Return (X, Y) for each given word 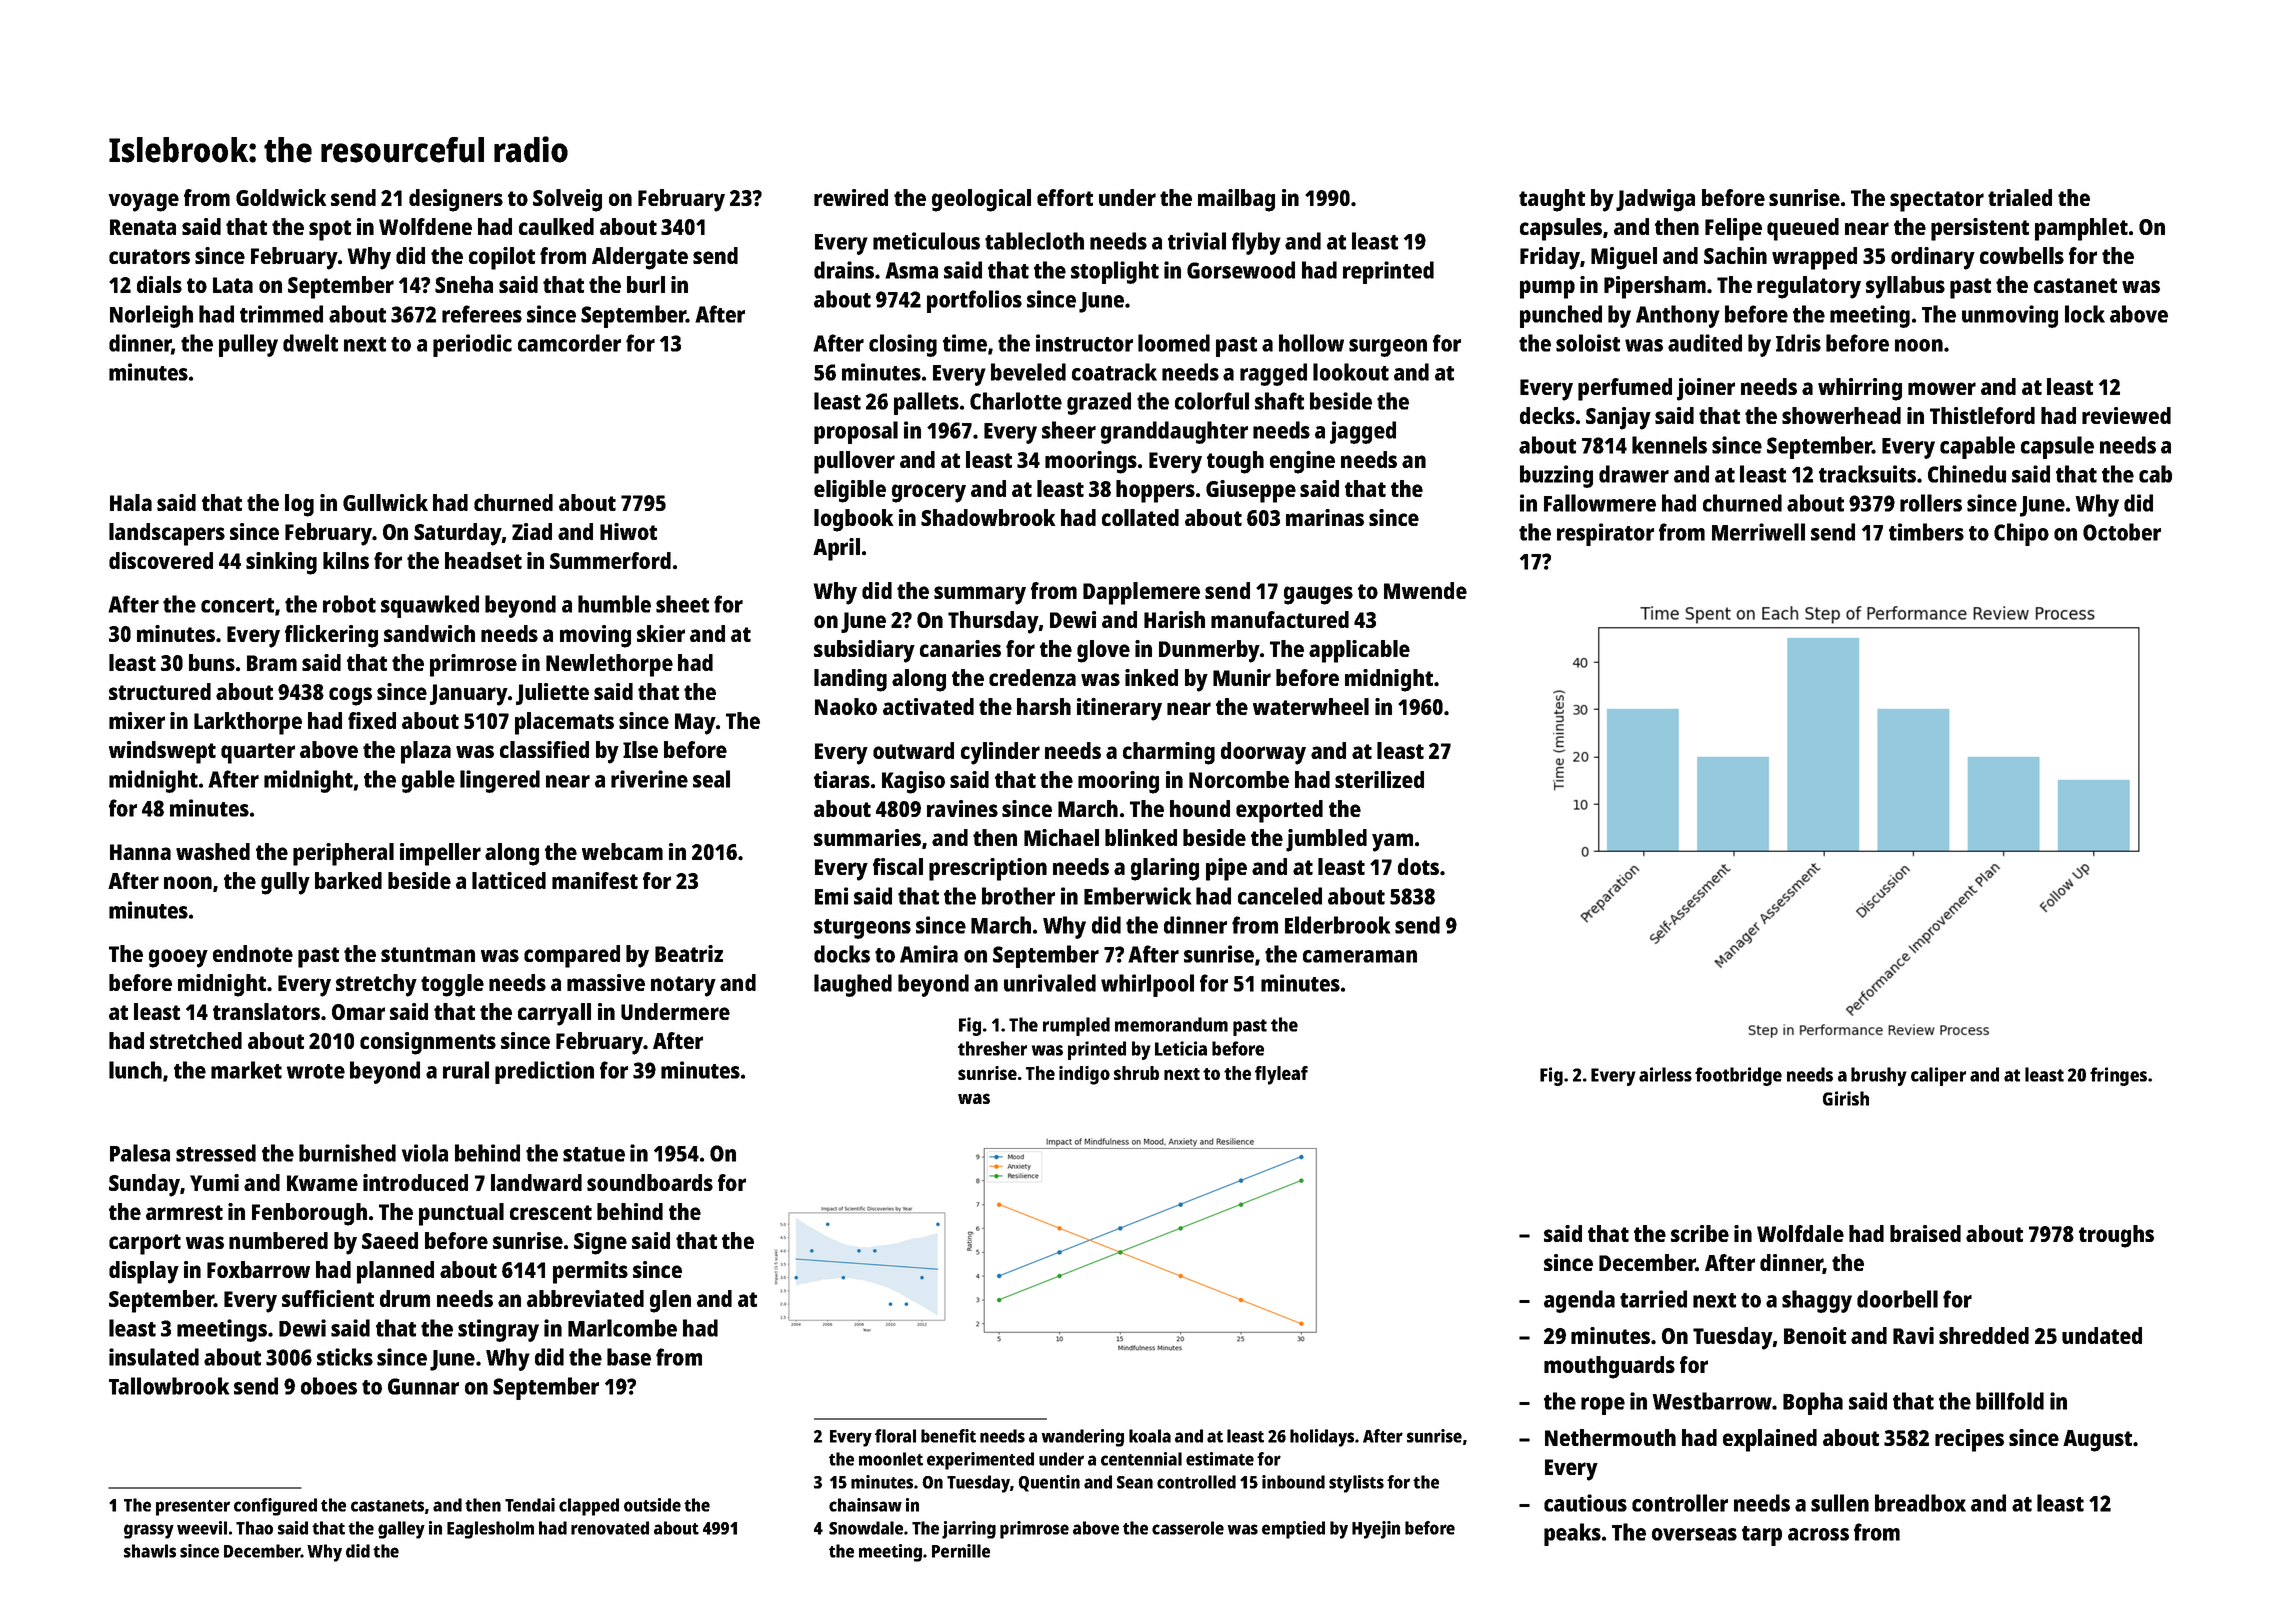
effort (1065, 197)
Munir (1242, 677)
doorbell (1897, 1299)
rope (1603, 1406)
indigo (1084, 1075)
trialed (2020, 197)
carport (145, 1244)
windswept (162, 752)
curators (149, 256)
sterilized (1379, 779)
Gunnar (423, 1386)
